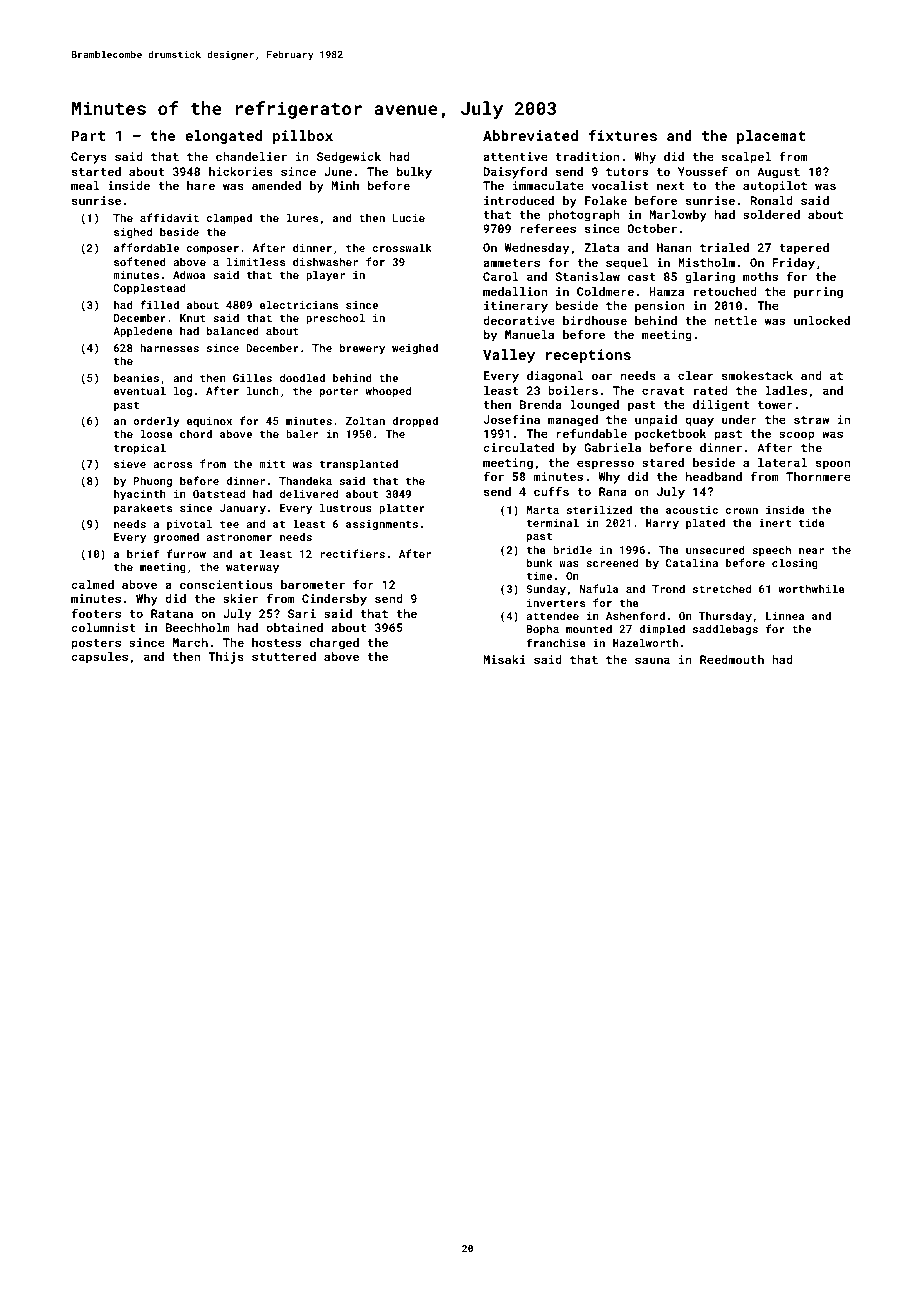 The width and height of the document is (924, 1308). I want to click on columnist, so click(103, 627).
